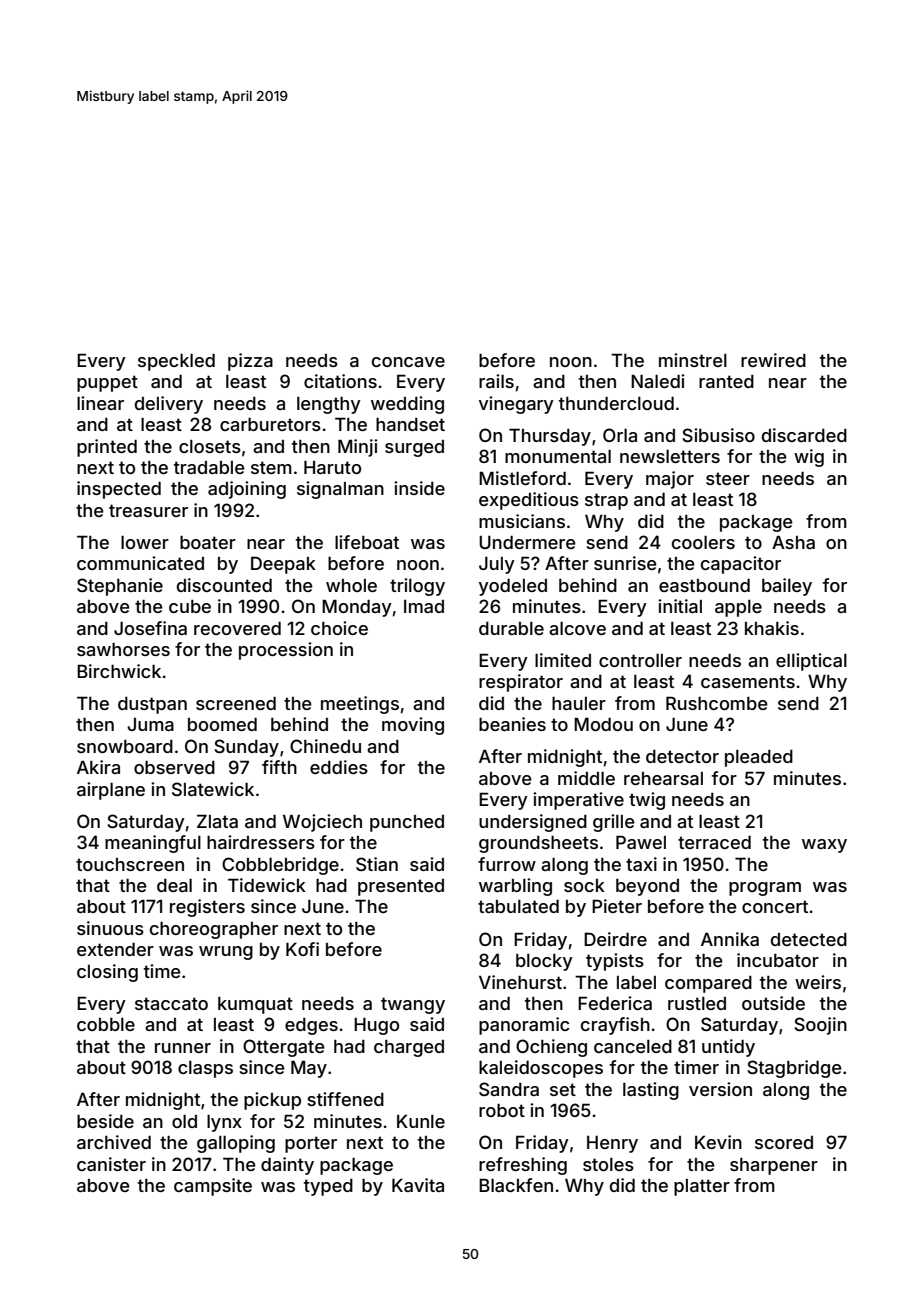 Image resolution: width=924 pixels, height=1311 pixels. What do you see at coordinates (339, 767) in the screenshot?
I see `eddies` at bounding box center [339, 767].
